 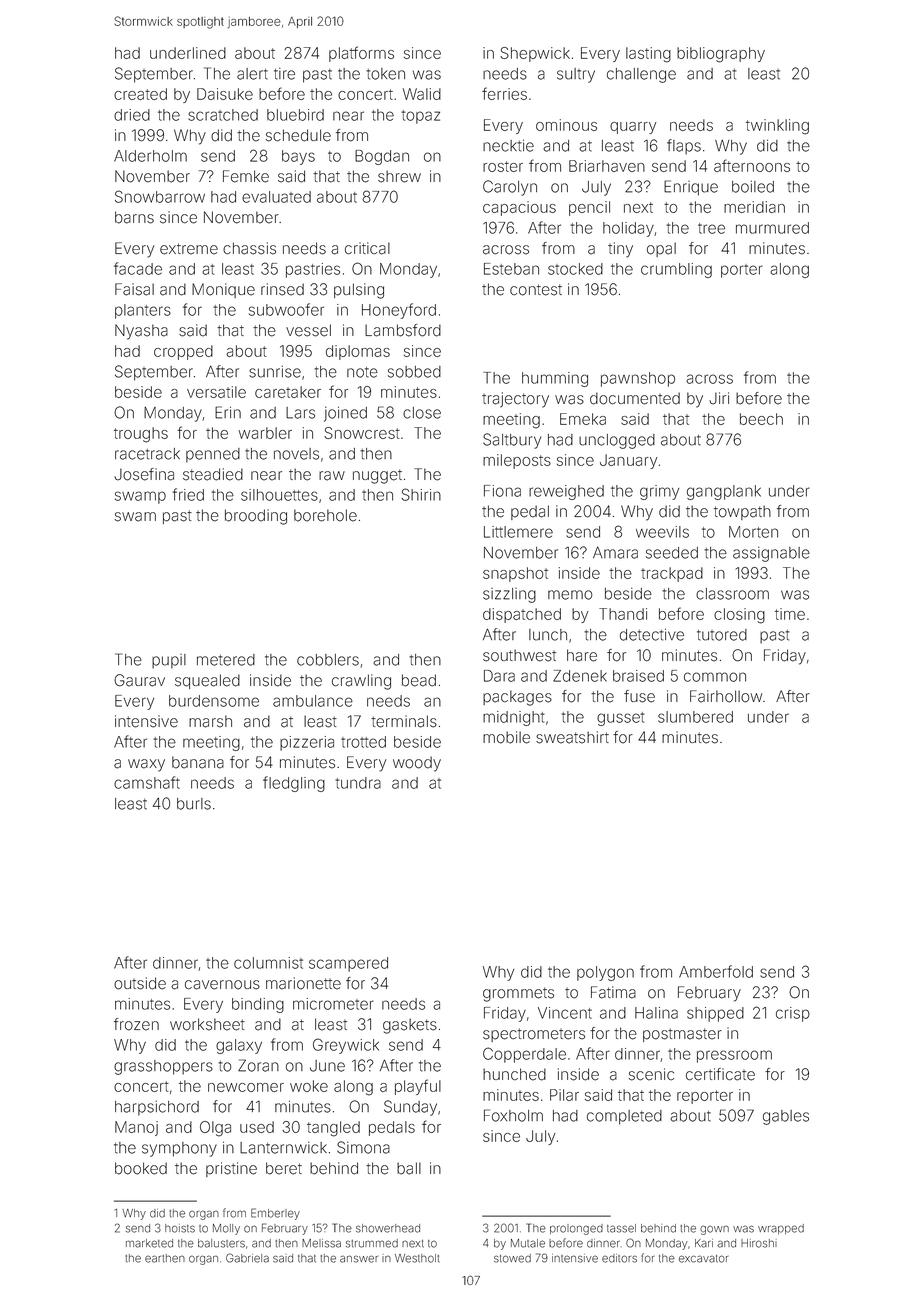 What do you see at coordinates (656, 1013) in the document?
I see `Halina` at bounding box center [656, 1013].
